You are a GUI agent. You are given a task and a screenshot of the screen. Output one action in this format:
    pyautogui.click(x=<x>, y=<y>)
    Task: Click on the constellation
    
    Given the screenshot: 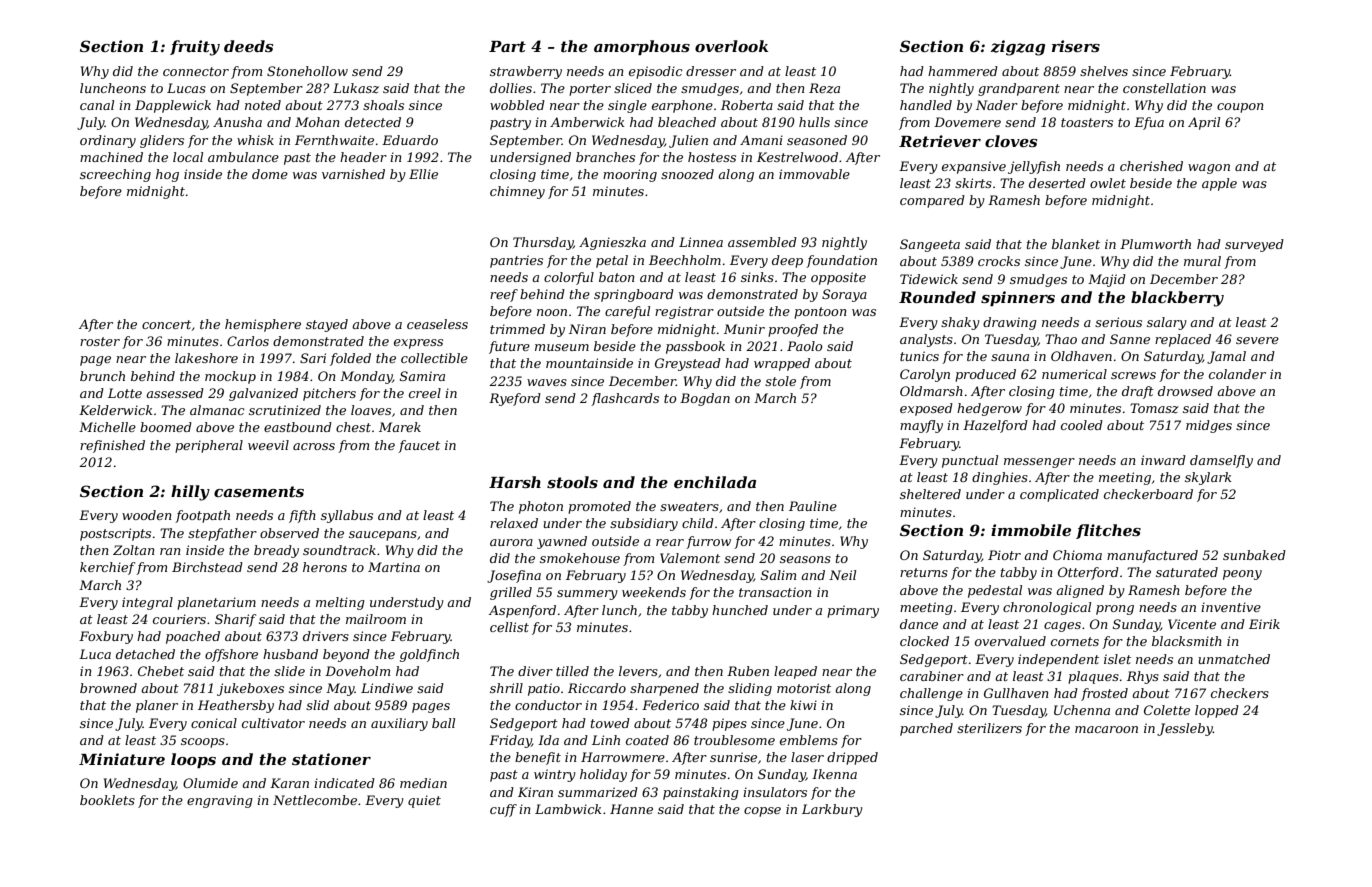 What is the action you would take?
    pyautogui.click(x=1164, y=88)
